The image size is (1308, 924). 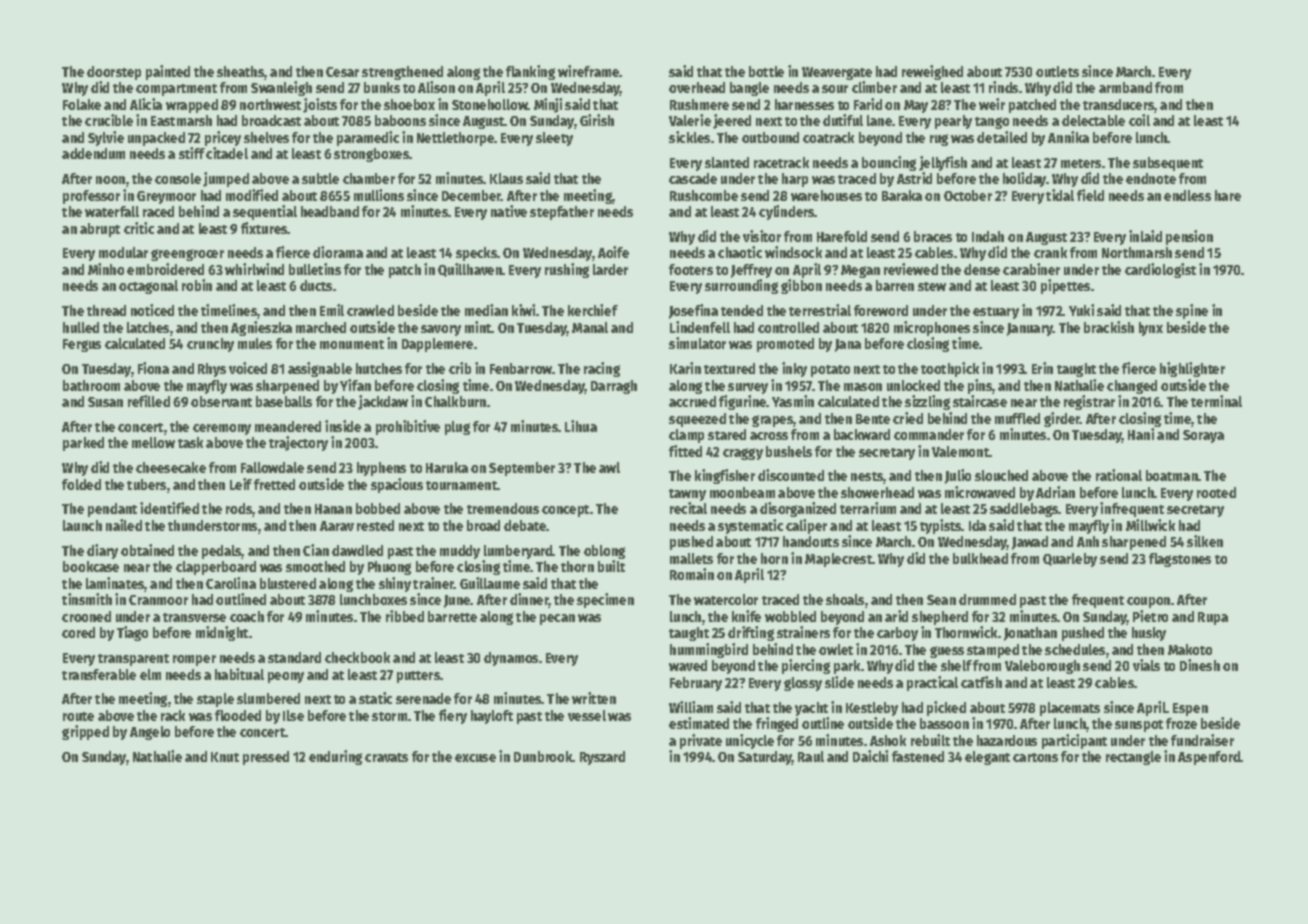 What do you see at coordinates (765, 758) in the screenshot?
I see `Saturday` at bounding box center [765, 758].
